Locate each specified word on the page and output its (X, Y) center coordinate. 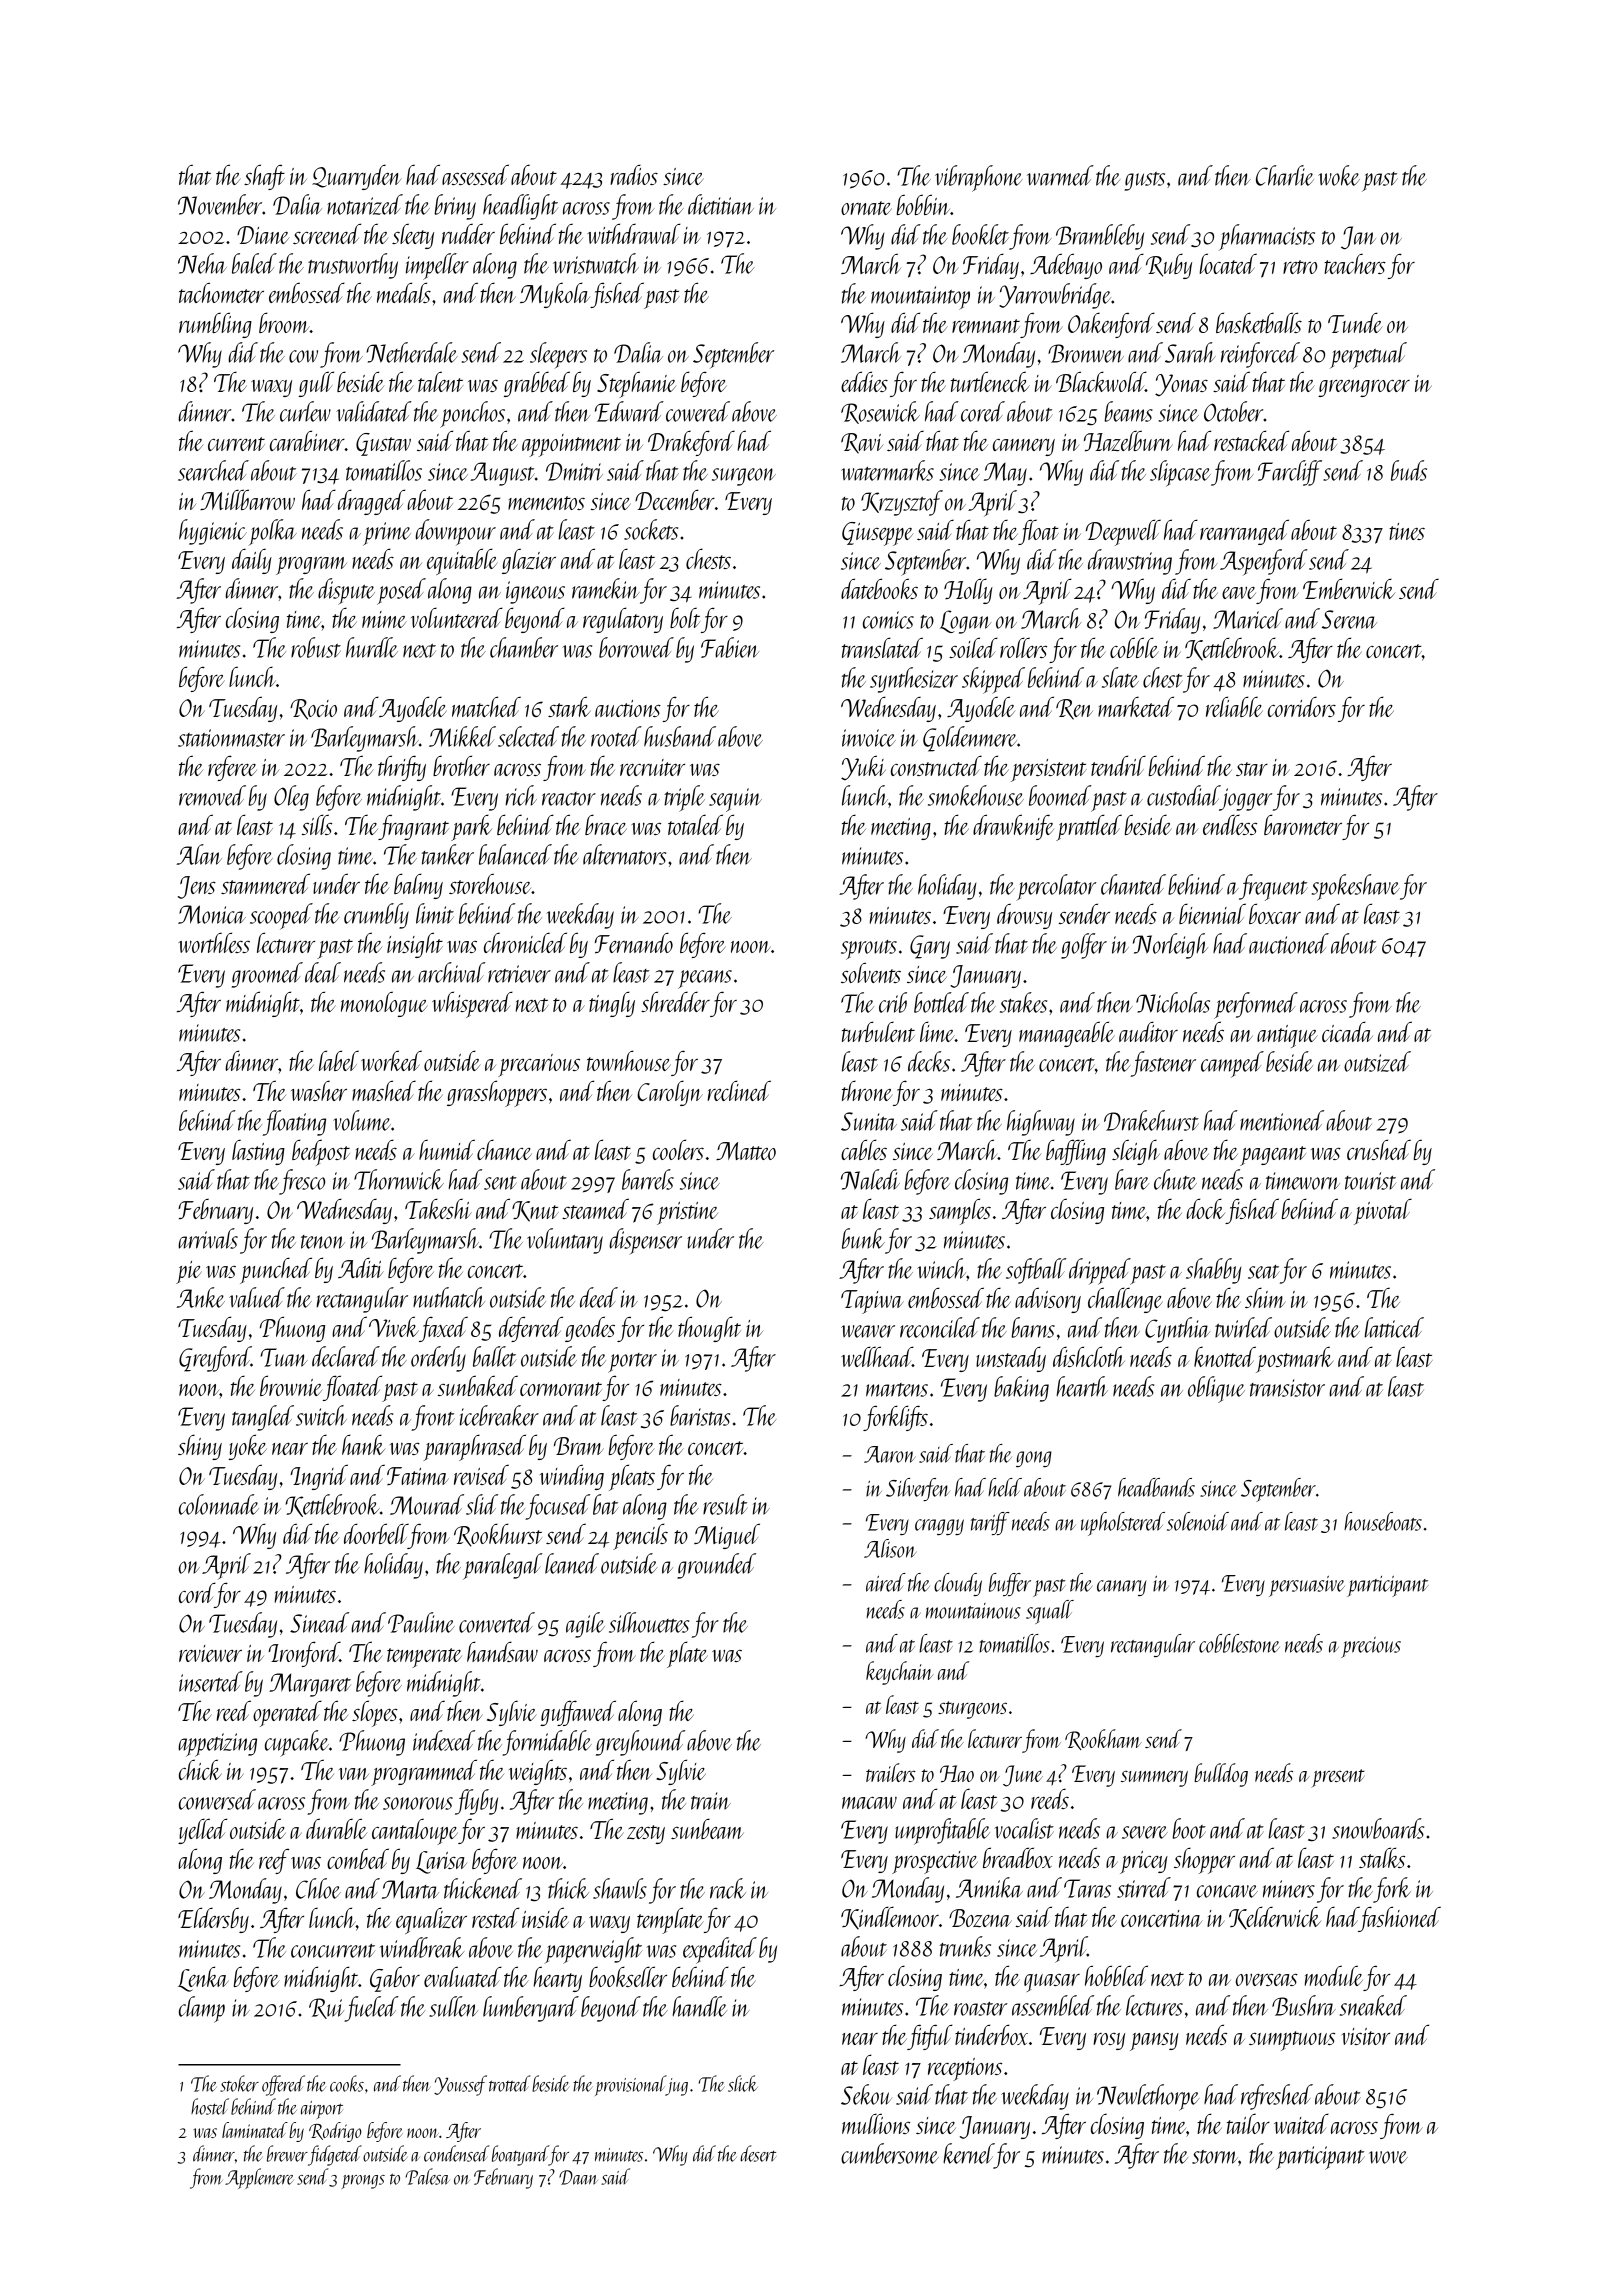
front (433, 1418)
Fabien (730, 647)
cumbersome (890, 2153)
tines (1407, 531)
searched (213, 470)
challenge (1125, 1300)
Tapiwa (872, 1302)
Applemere (259, 2178)
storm (1215, 2157)
